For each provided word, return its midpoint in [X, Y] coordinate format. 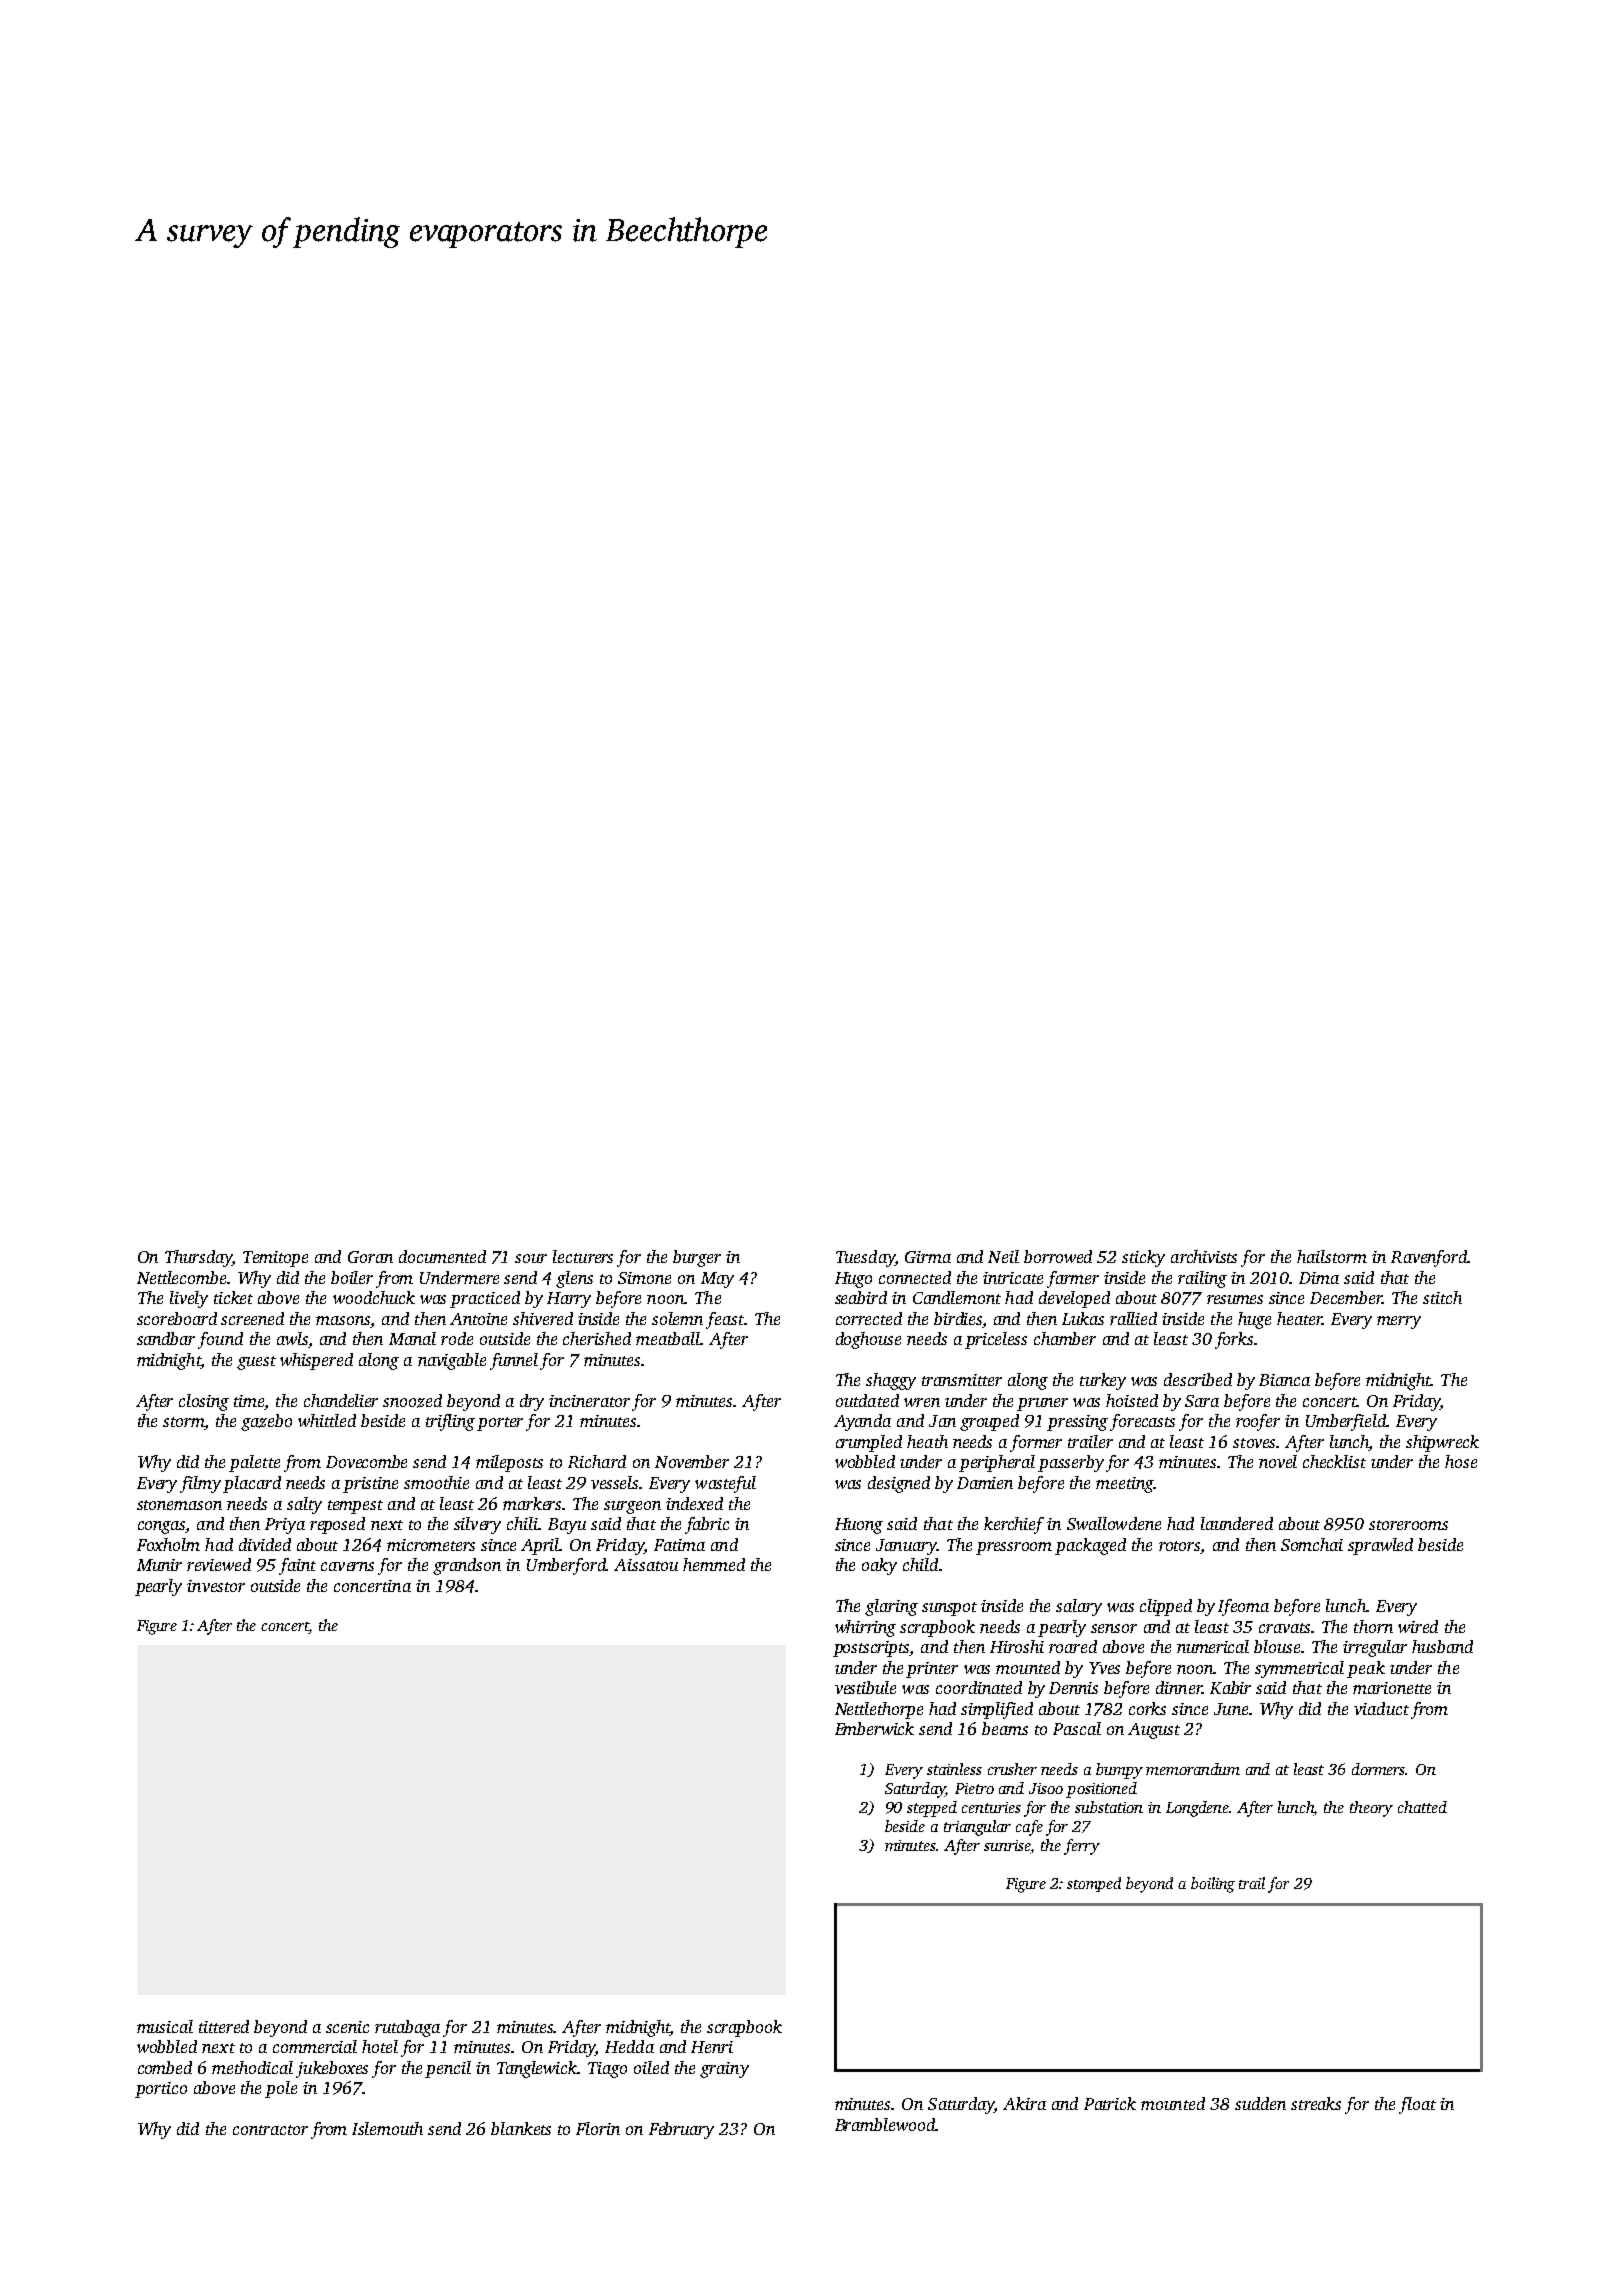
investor [216, 1586]
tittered [224, 2026]
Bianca [1284, 1380]
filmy [200, 1484]
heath [927, 1441]
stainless [954, 1769]
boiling [1213, 1885]
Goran [370, 1257]
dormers [1379, 1769]
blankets [521, 2128]
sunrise [1007, 1845]
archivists [1204, 1256]
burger [697, 1258]
